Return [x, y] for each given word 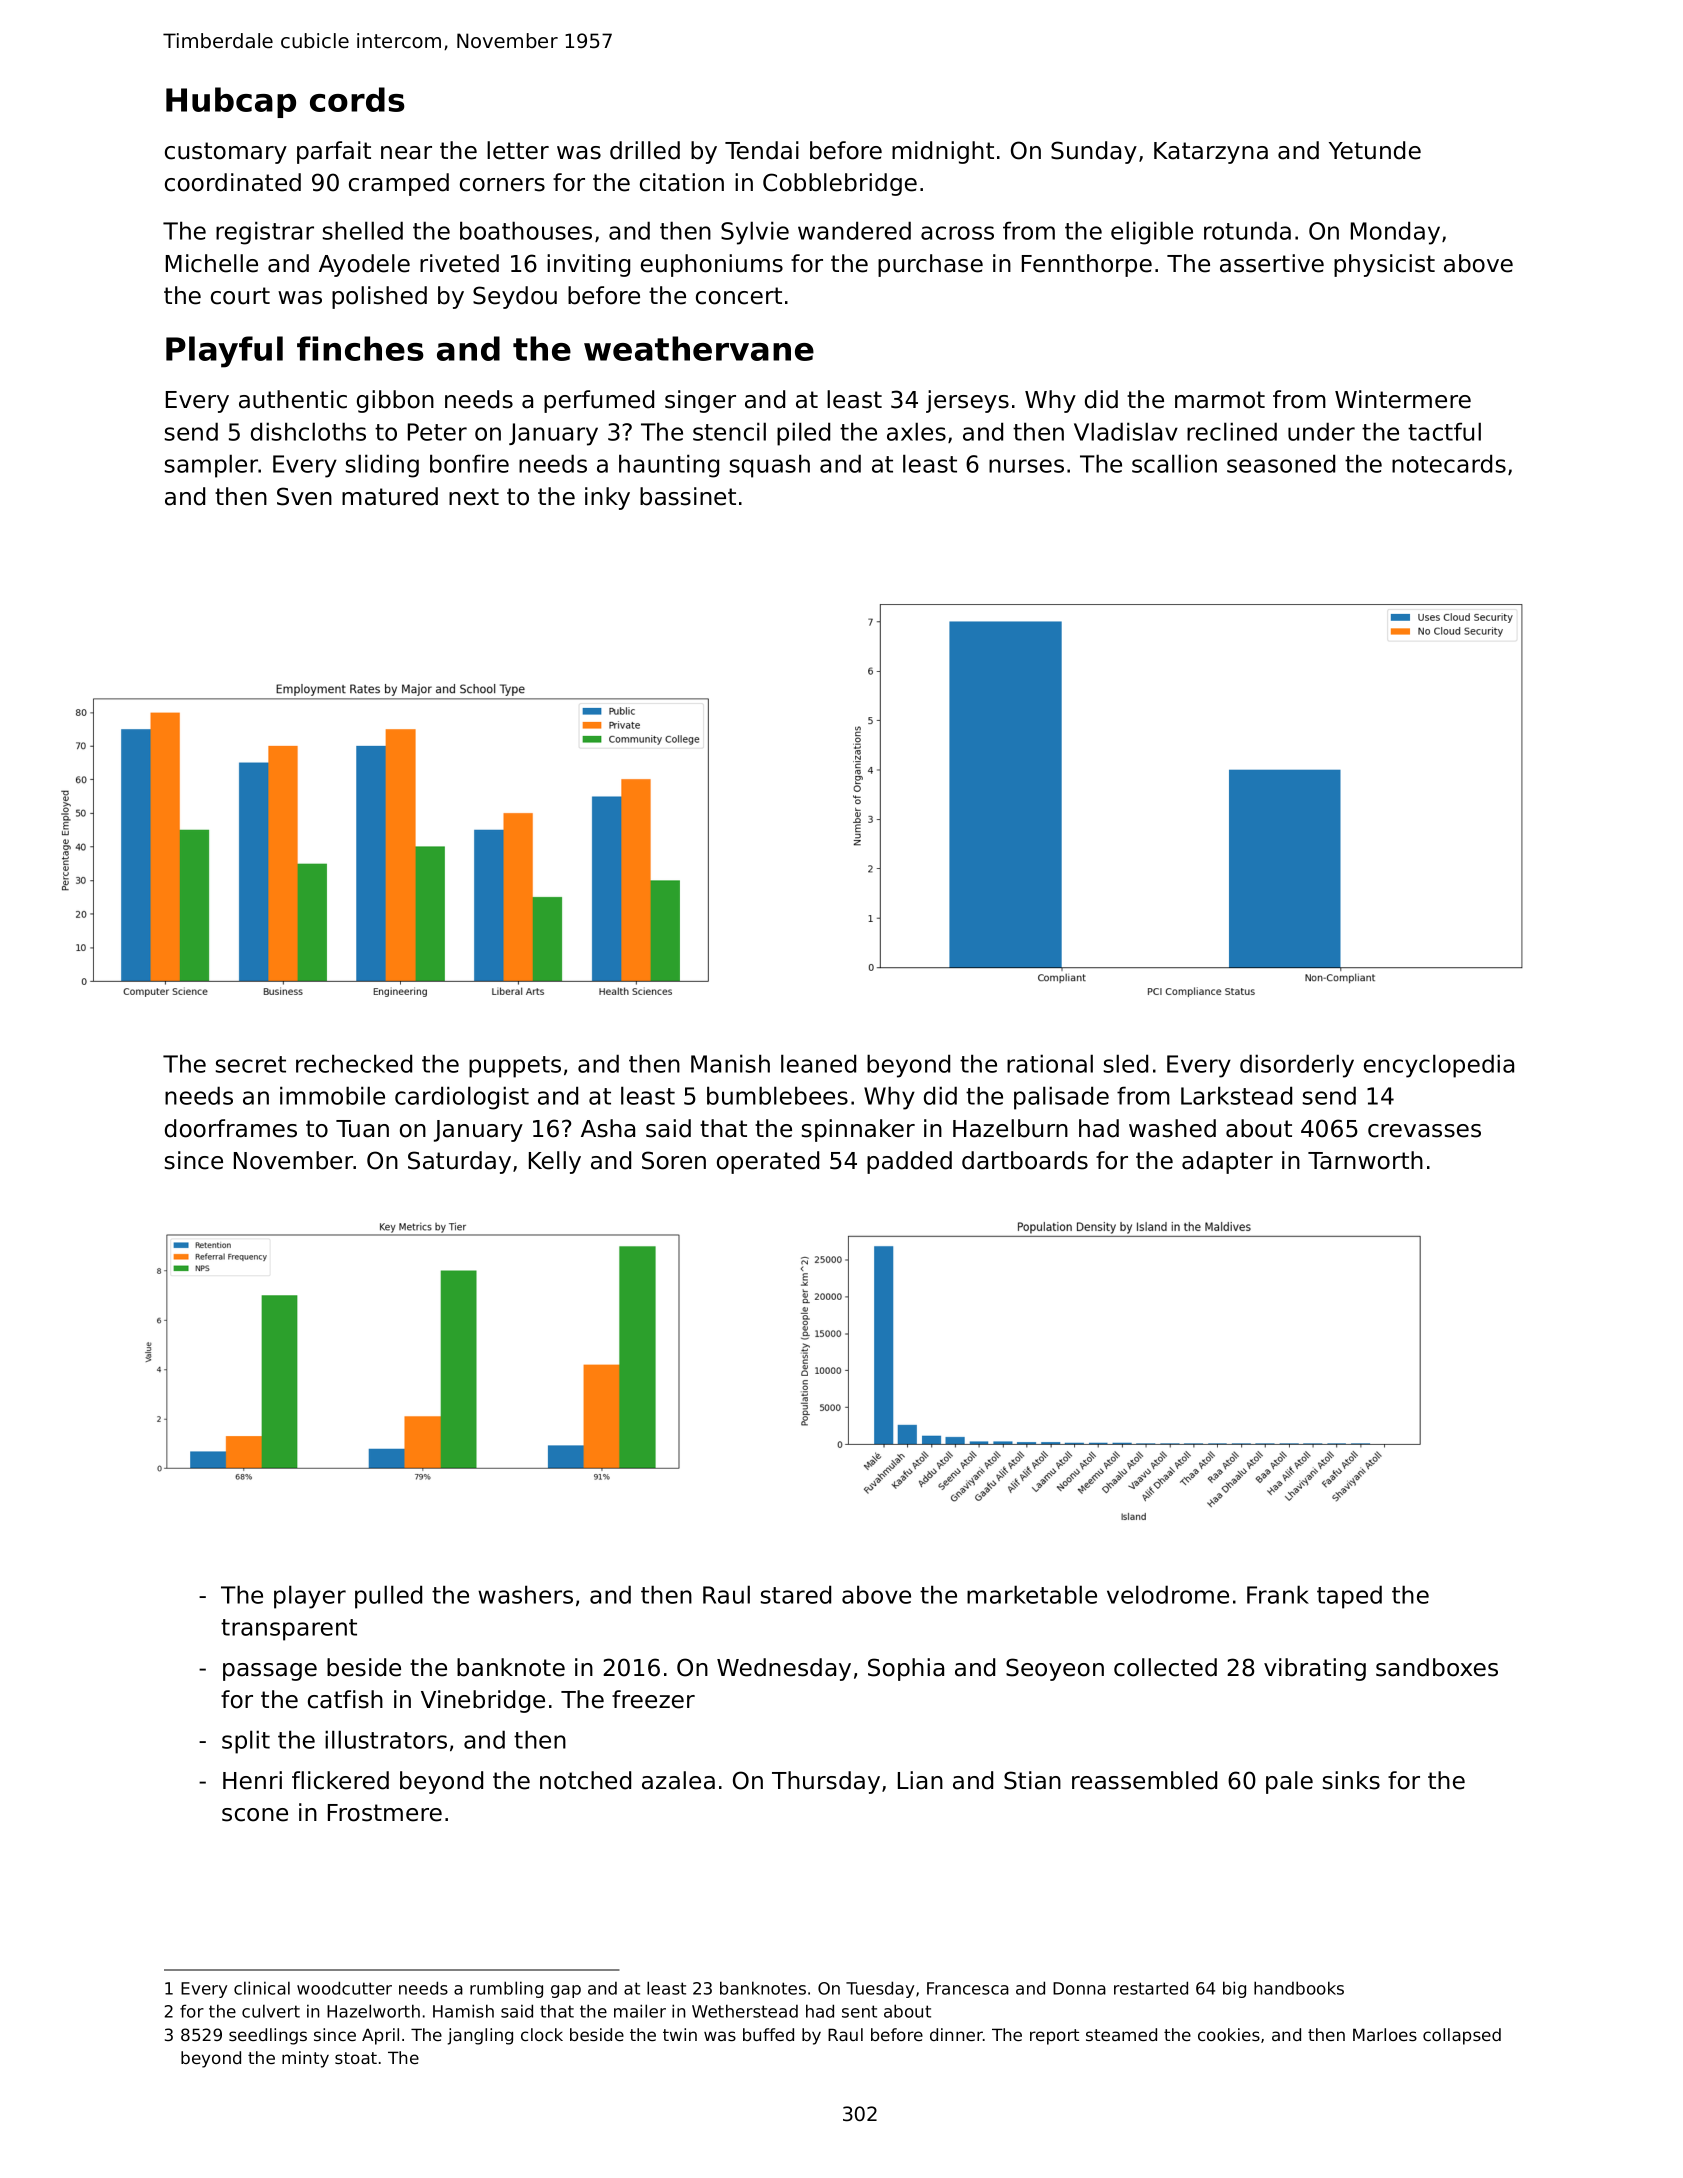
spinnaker [858, 1130]
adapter [1227, 1162]
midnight [943, 152]
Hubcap [231, 102]
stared [796, 1594]
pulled [388, 1597]
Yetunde [1375, 150]
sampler [212, 466]
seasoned [1281, 463]
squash [770, 466]
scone [255, 1815]
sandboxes [1437, 1667]
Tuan [362, 1129]
